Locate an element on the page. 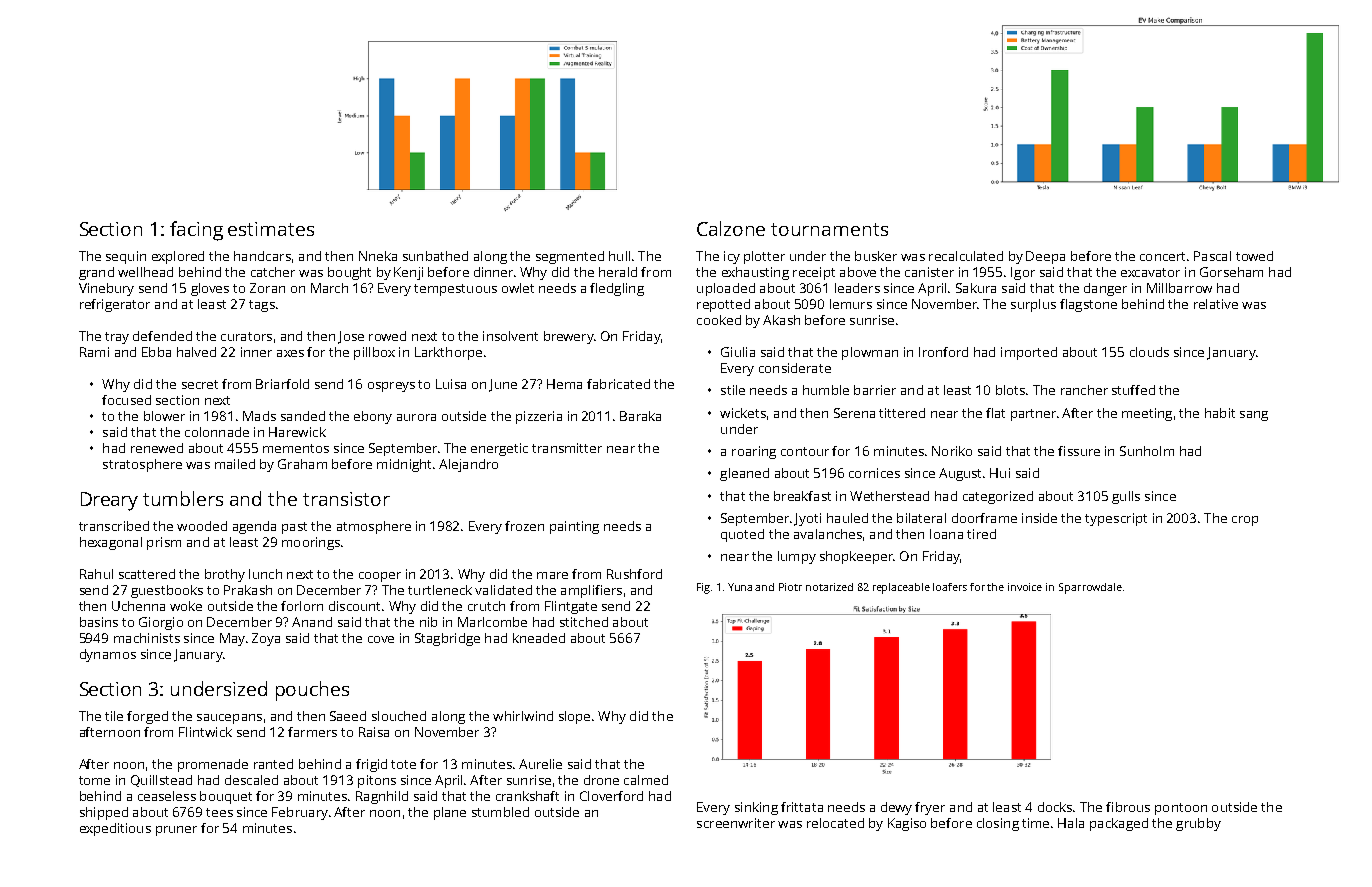 The image size is (1372, 887). pontoon is located at coordinates (1181, 809).
